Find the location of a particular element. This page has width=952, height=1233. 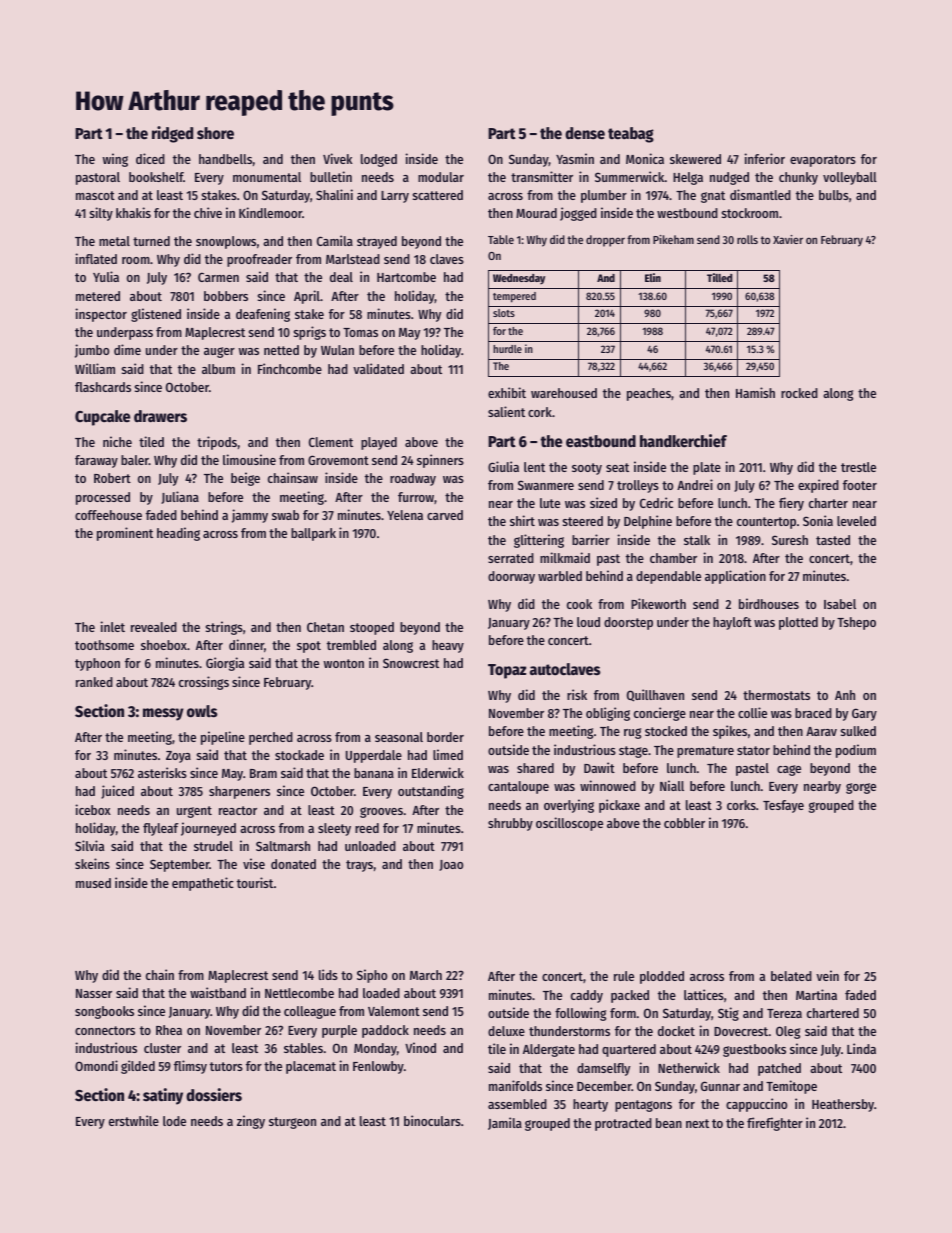

Vinod is located at coordinates (420, 1047).
